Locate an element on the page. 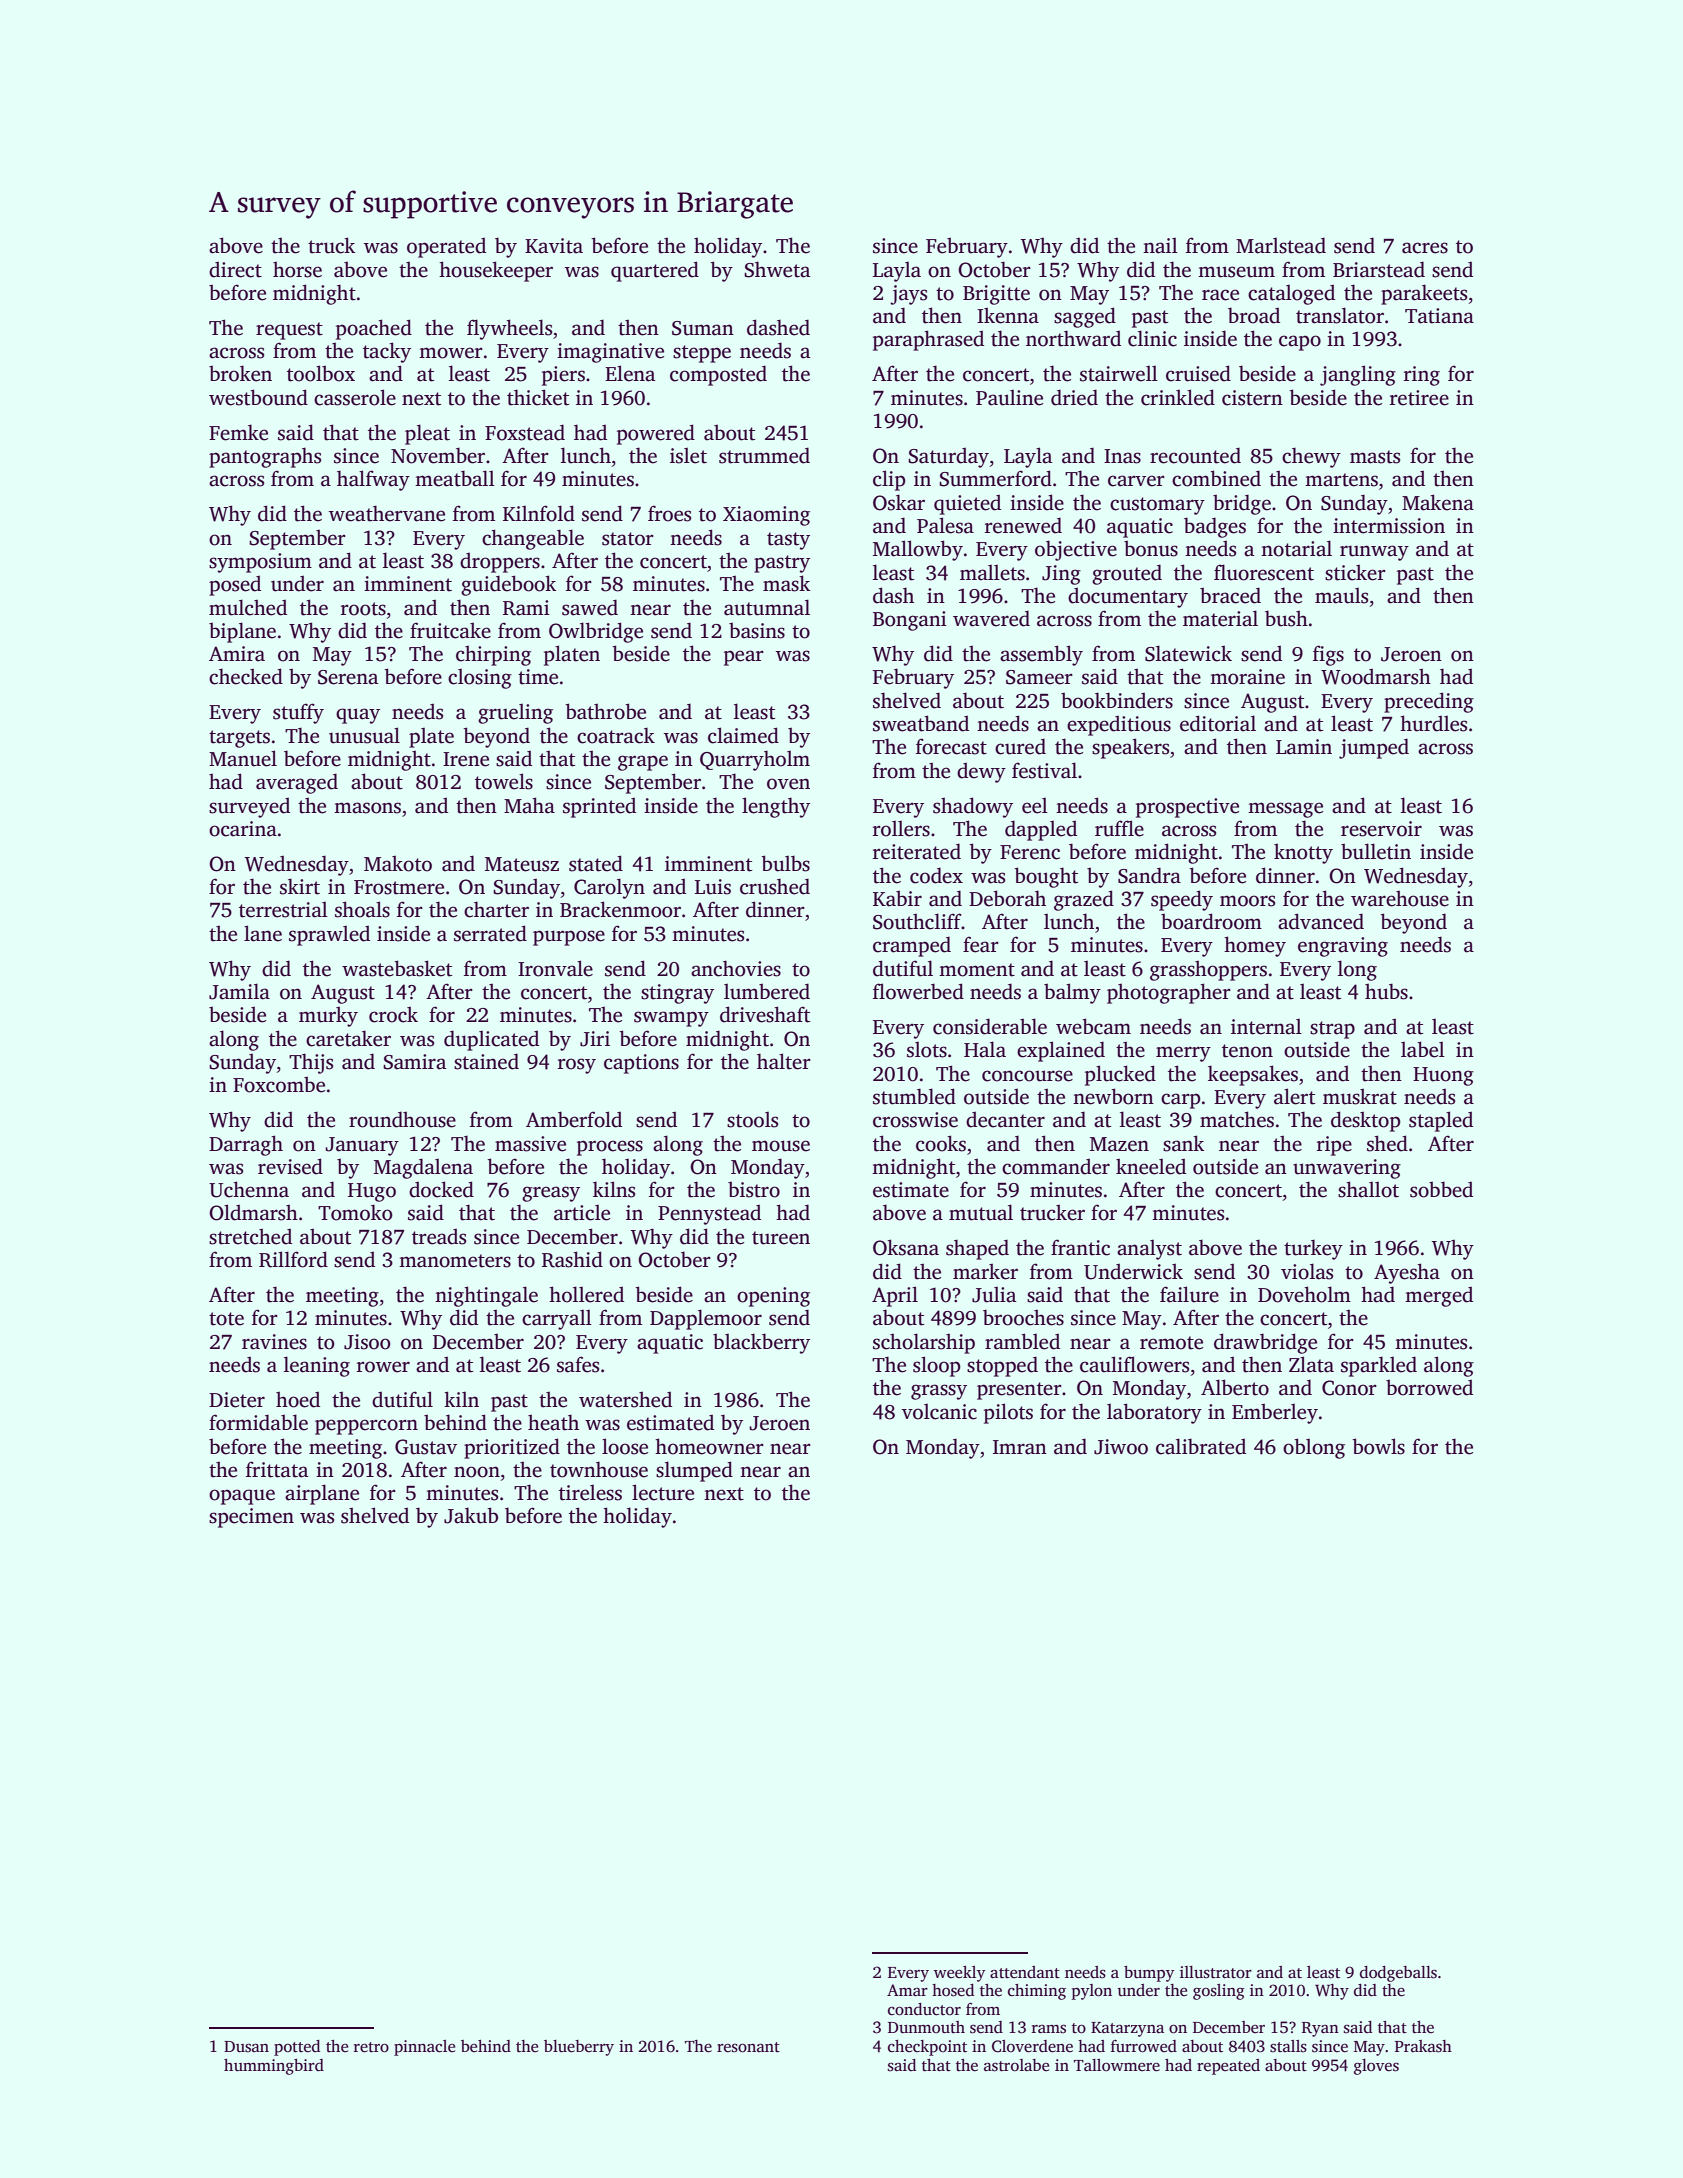 Image resolution: width=1683 pixels, height=2178 pixels. swampy is located at coordinates (671, 1019).
